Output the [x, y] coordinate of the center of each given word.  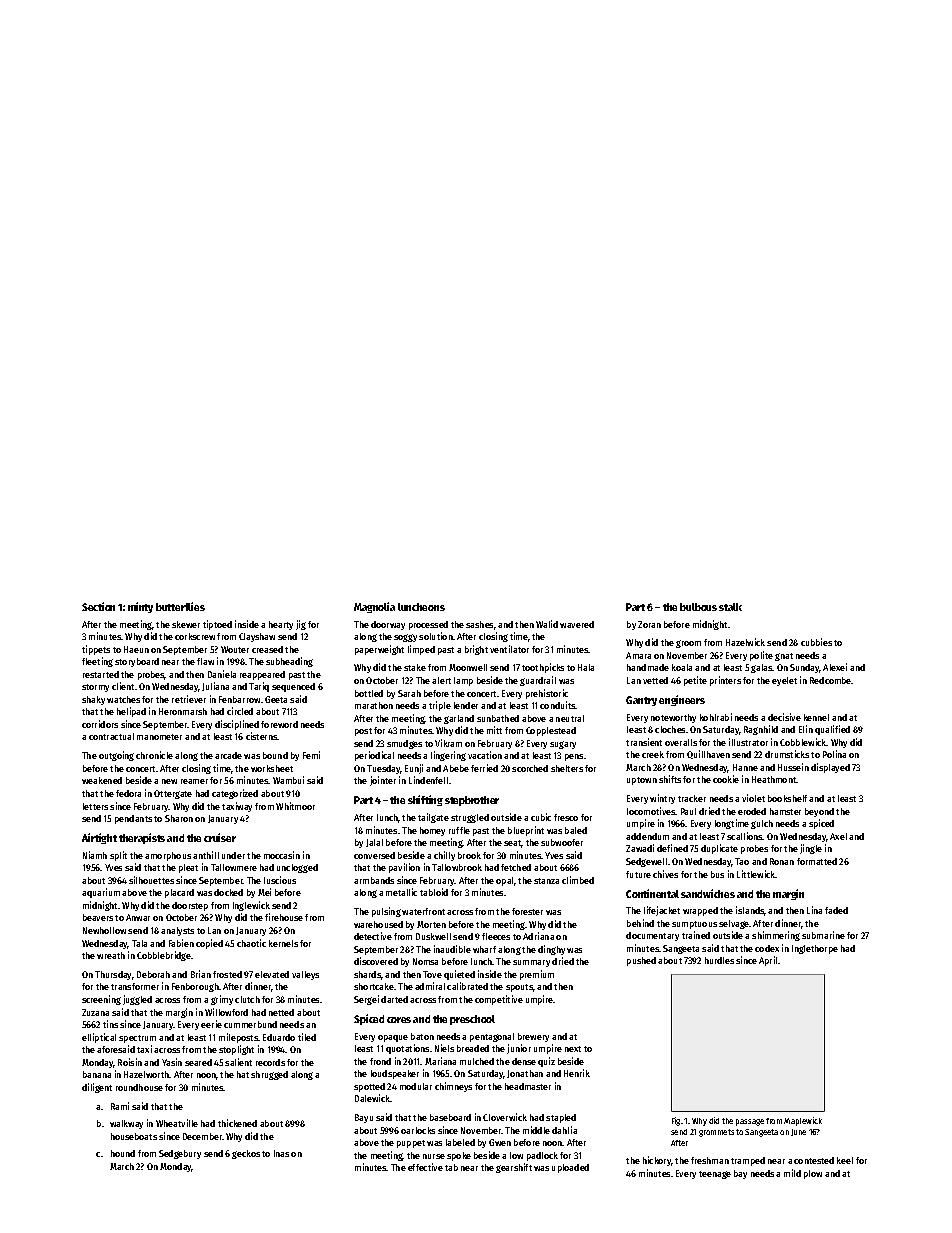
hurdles [719, 960]
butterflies [180, 606]
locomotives [651, 811]
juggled [137, 1000]
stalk [730, 607]
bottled [369, 693]
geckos [246, 1154]
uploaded [570, 1168]
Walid [547, 624]
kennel [816, 717]
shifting [425, 800]
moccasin [282, 855]
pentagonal [492, 1037]
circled [240, 711]
